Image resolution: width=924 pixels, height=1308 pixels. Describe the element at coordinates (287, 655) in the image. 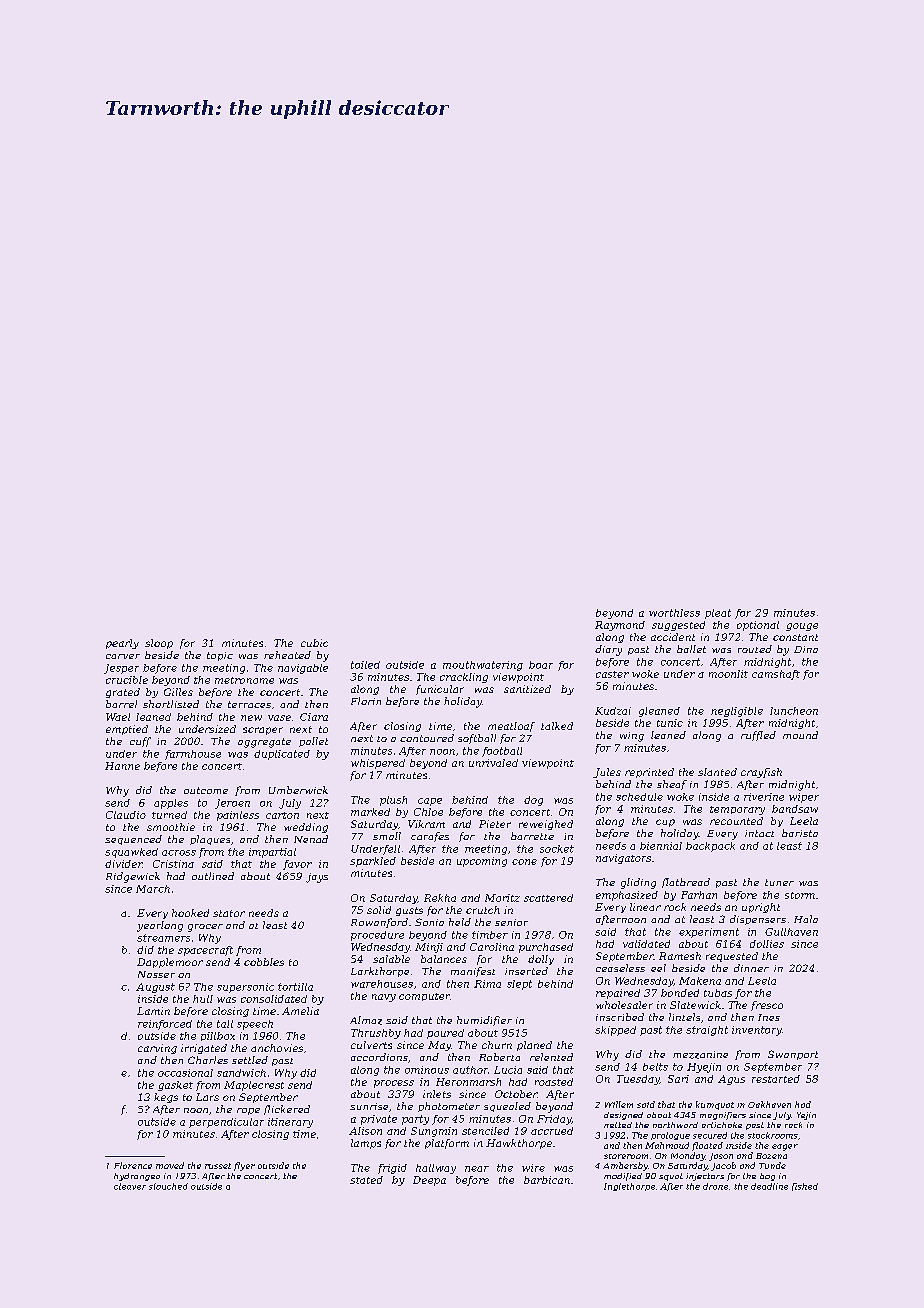

I see `reheated` at that location.
